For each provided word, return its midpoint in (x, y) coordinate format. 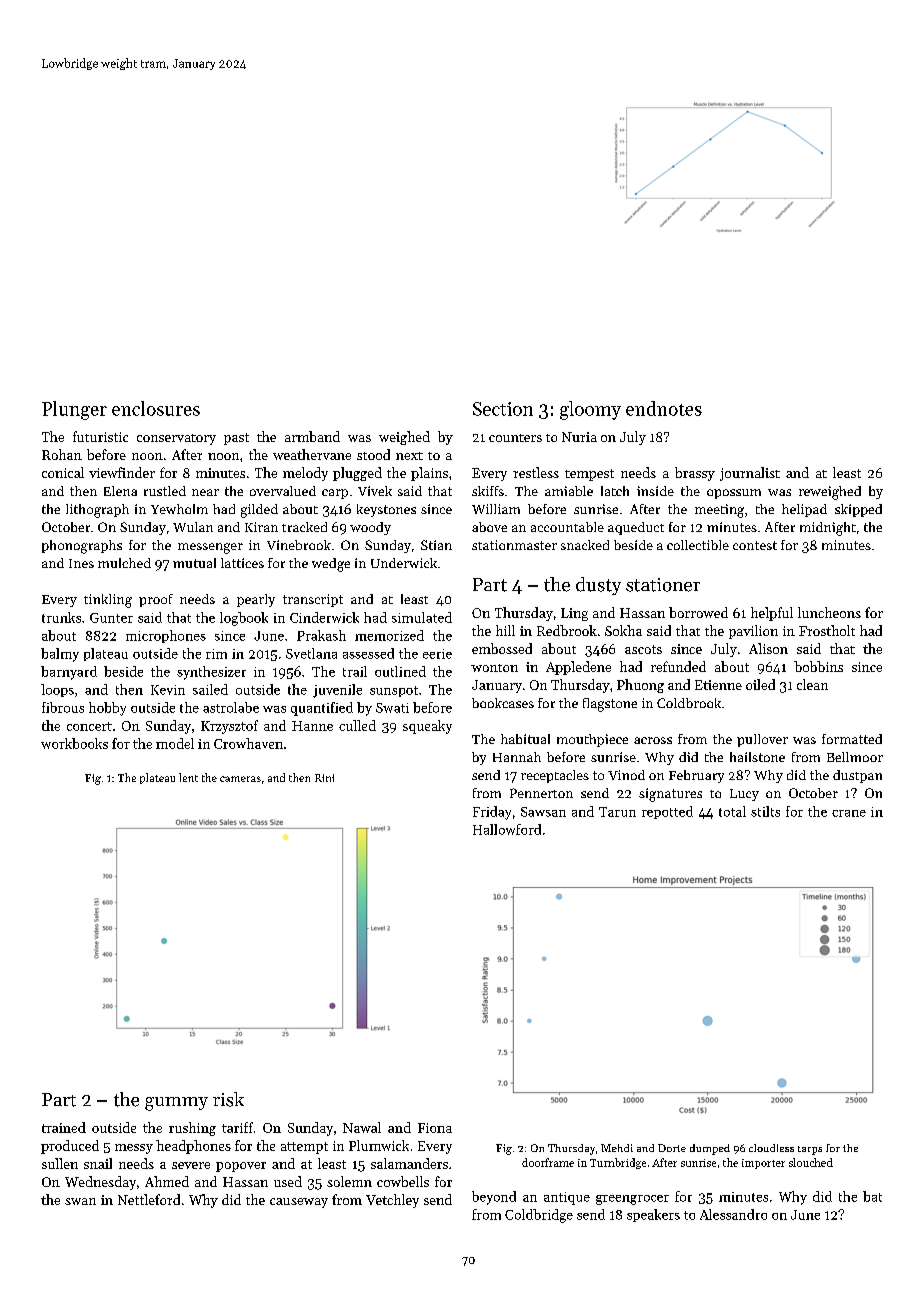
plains (429, 474)
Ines (81, 563)
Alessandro (733, 1214)
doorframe (548, 1162)
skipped (858, 510)
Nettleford (149, 1199)
